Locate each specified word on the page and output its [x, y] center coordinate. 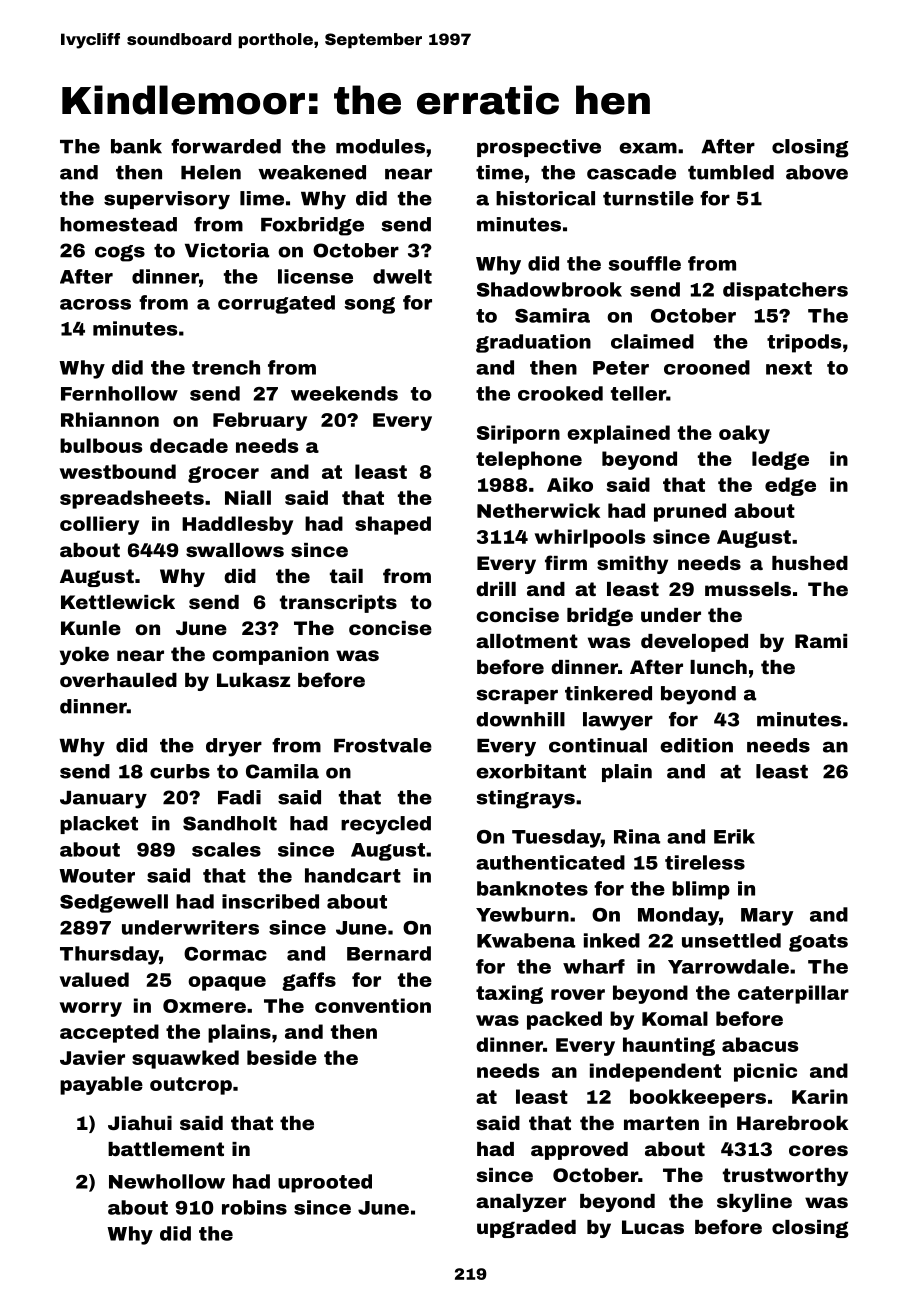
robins [254, 1207]
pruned [690, 512]
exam [648, 148]
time [499, 172]
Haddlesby [237, 525]
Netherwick [538, 510]
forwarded [226, 146]
